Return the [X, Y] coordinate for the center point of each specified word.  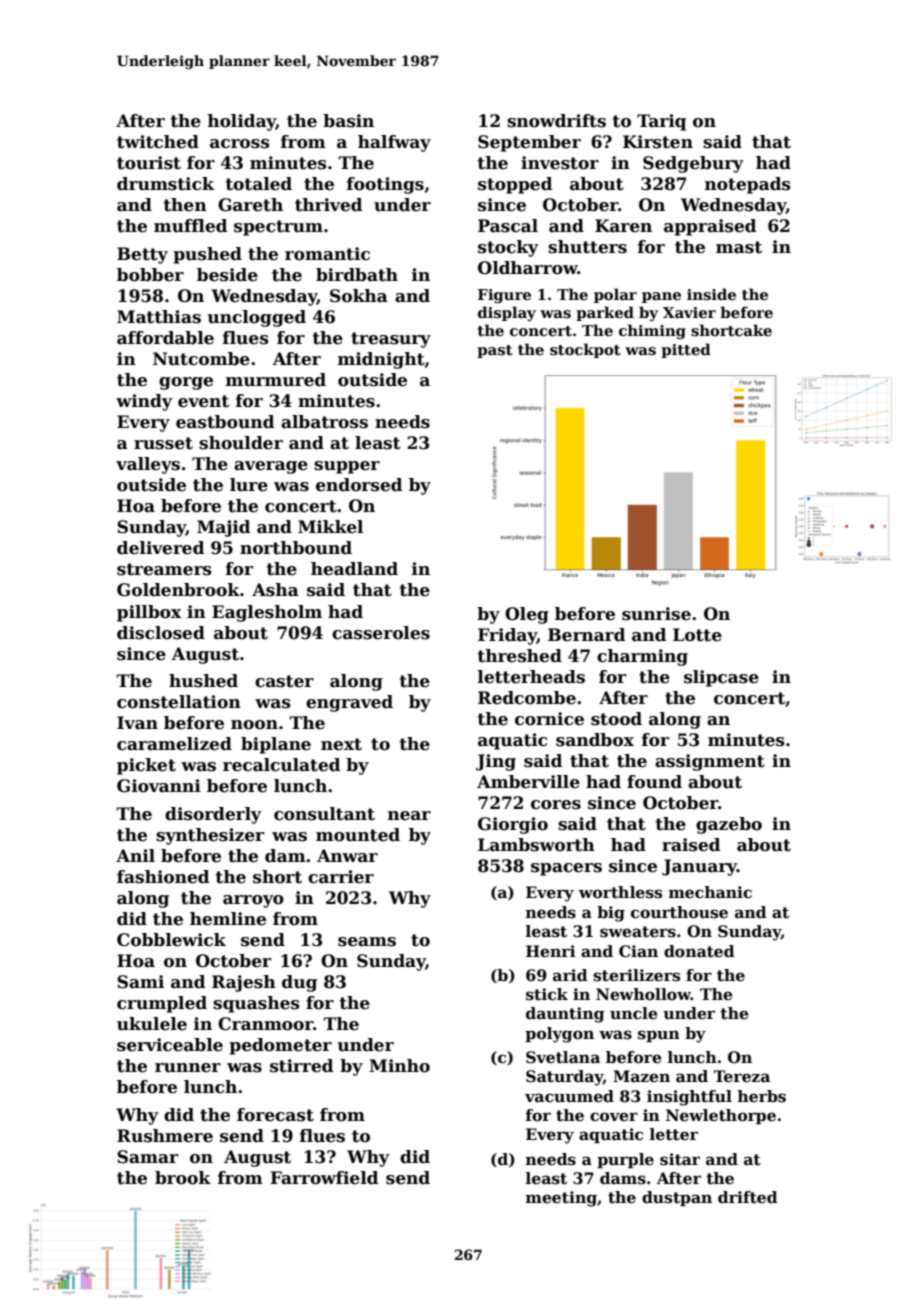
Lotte [697, 635]
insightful [689, 1098]
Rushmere [165, 1136]
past [495, 351]
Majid [223, 528]
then [185, 205]
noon [254, 725]
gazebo [729, 825]
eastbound [225, 422]
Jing [496, 762]
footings [385, 185]
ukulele [152, 1024]
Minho [399, 1066]
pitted [686, 350]
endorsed [359, 485]
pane [661, 297]
